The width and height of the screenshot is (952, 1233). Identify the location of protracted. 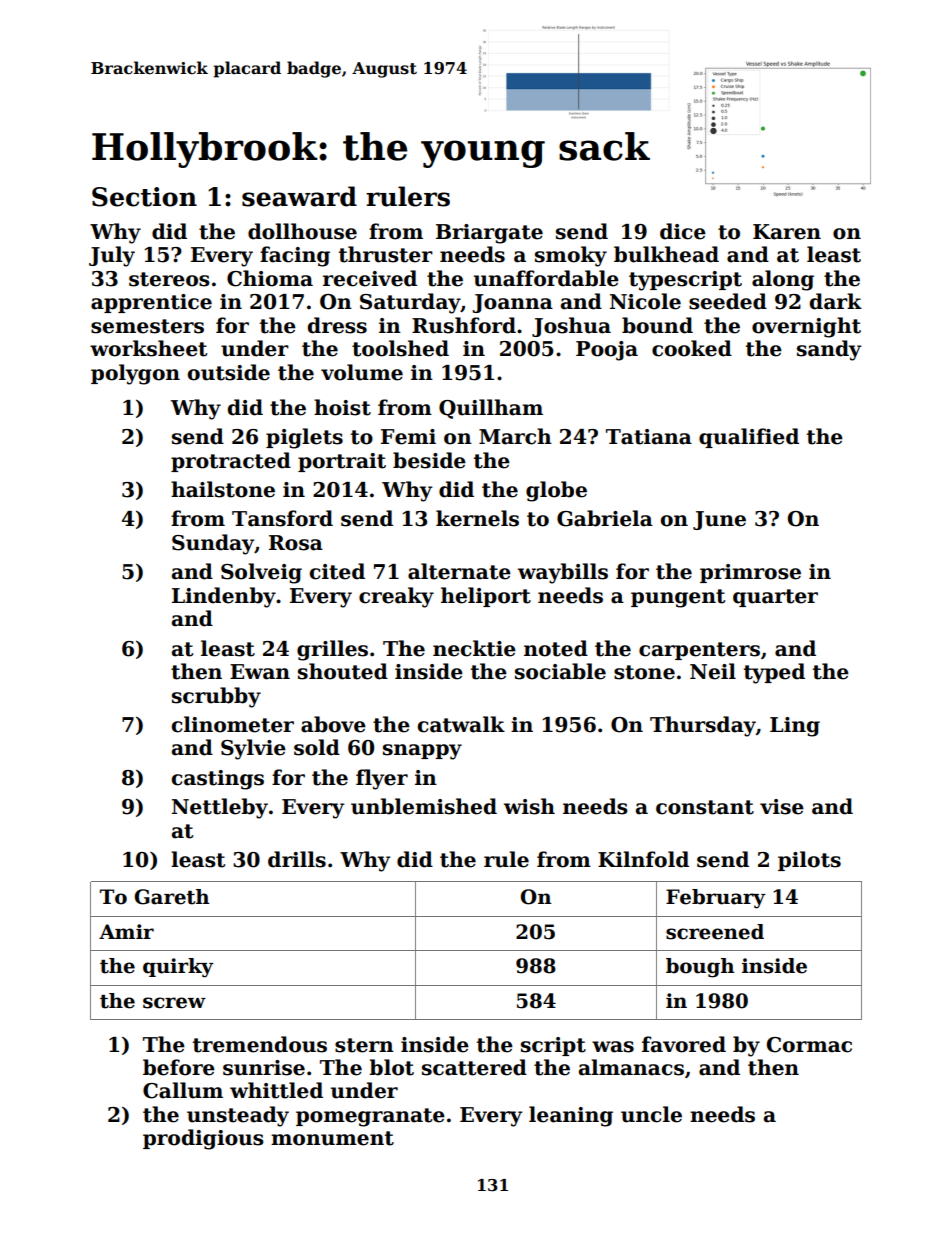
(231, 462).
